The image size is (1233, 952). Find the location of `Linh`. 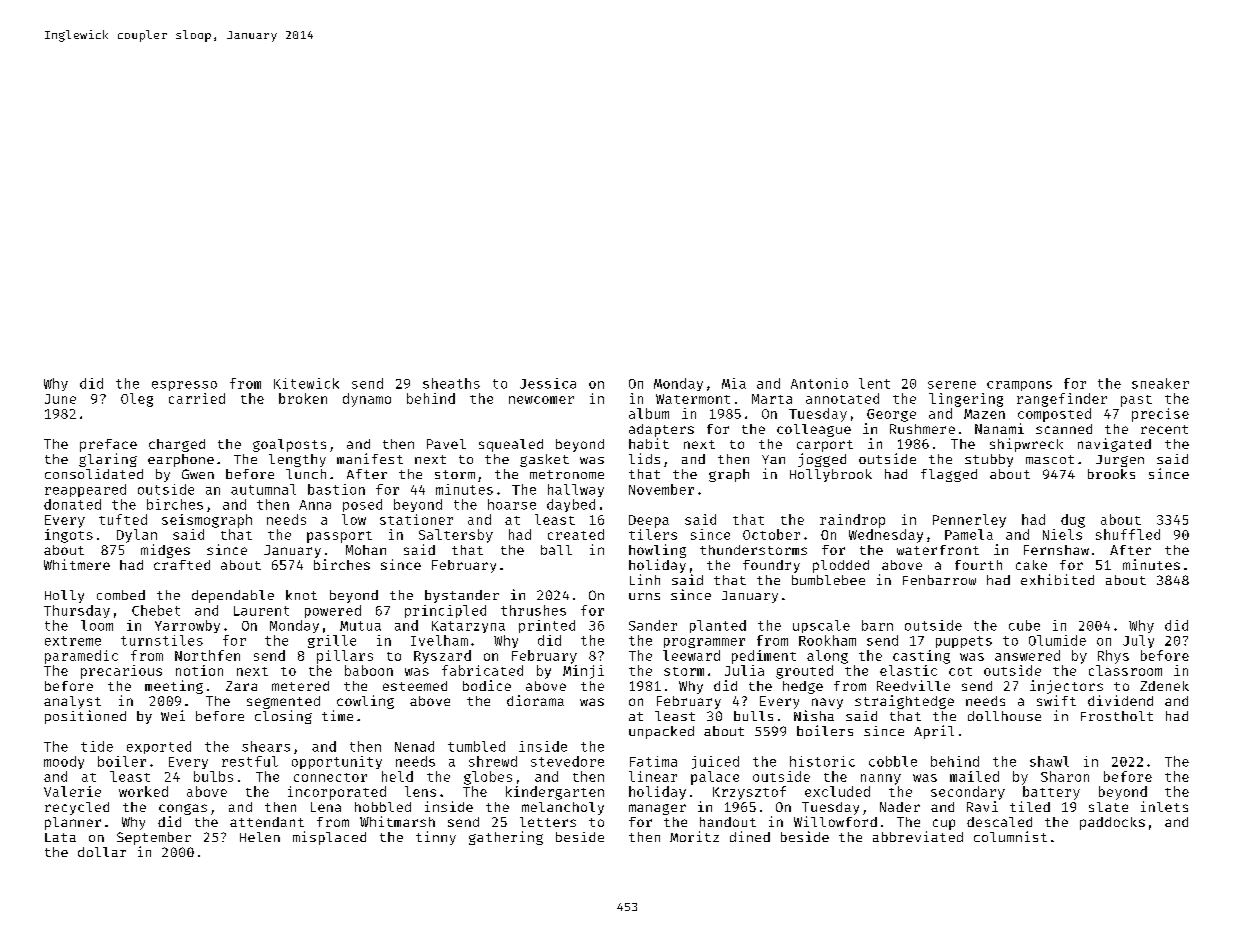

Linh is located at coordinates (645, 579).
